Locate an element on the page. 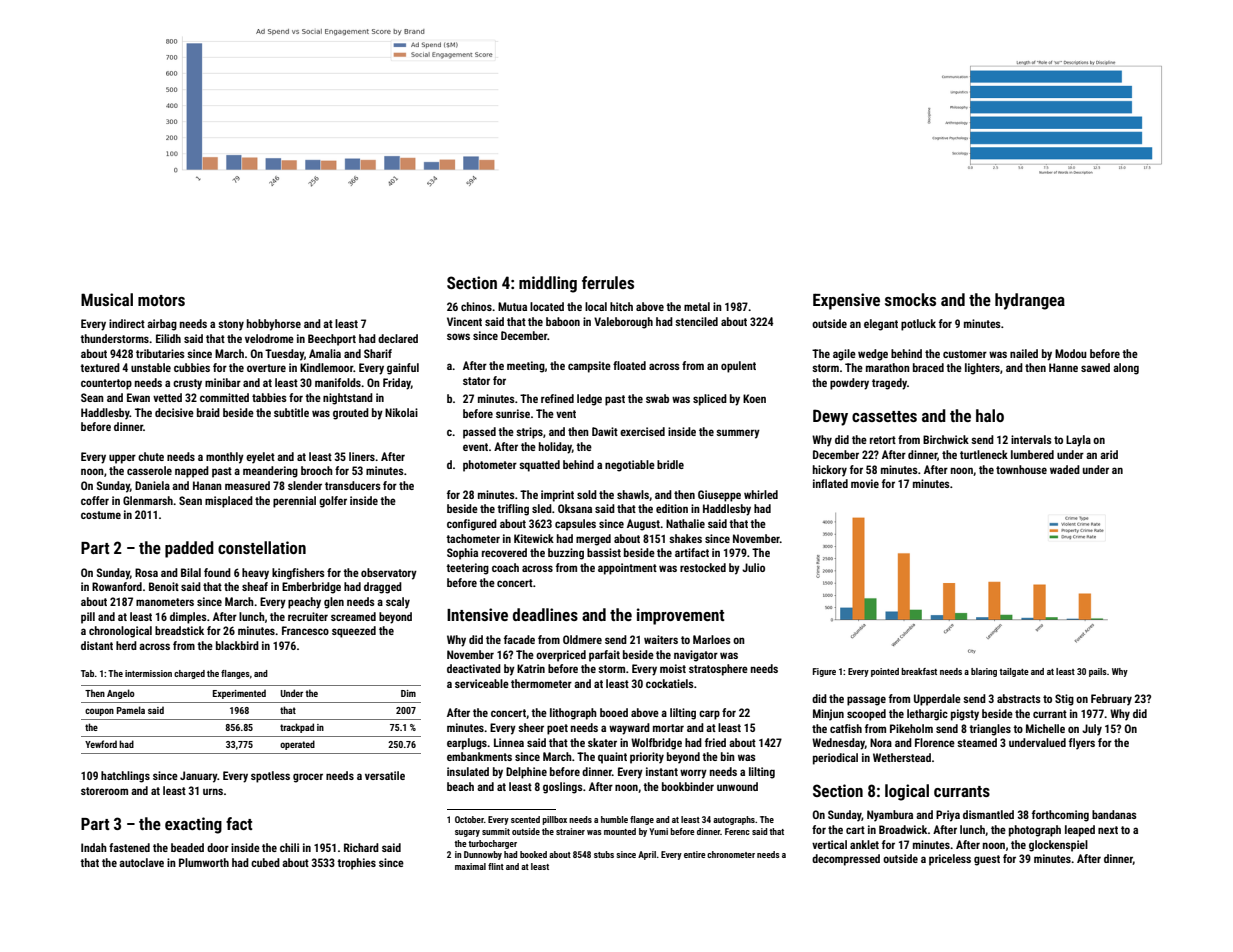 Image resolution: width=1233 pixels, height=952 pixels. Musical is located at coordinates (107, 299).
